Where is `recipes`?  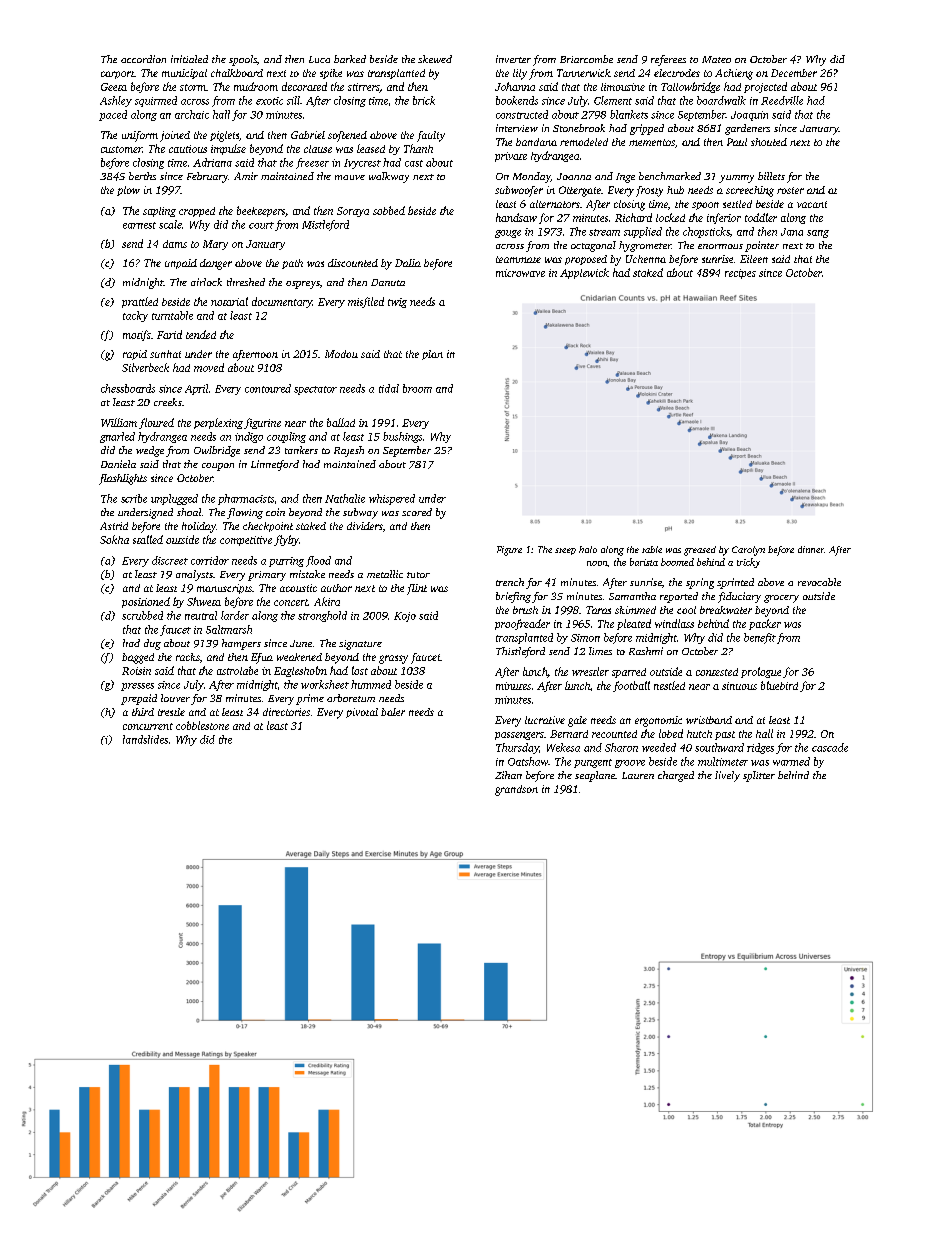
recipes is located at coordinates (740, 274).
